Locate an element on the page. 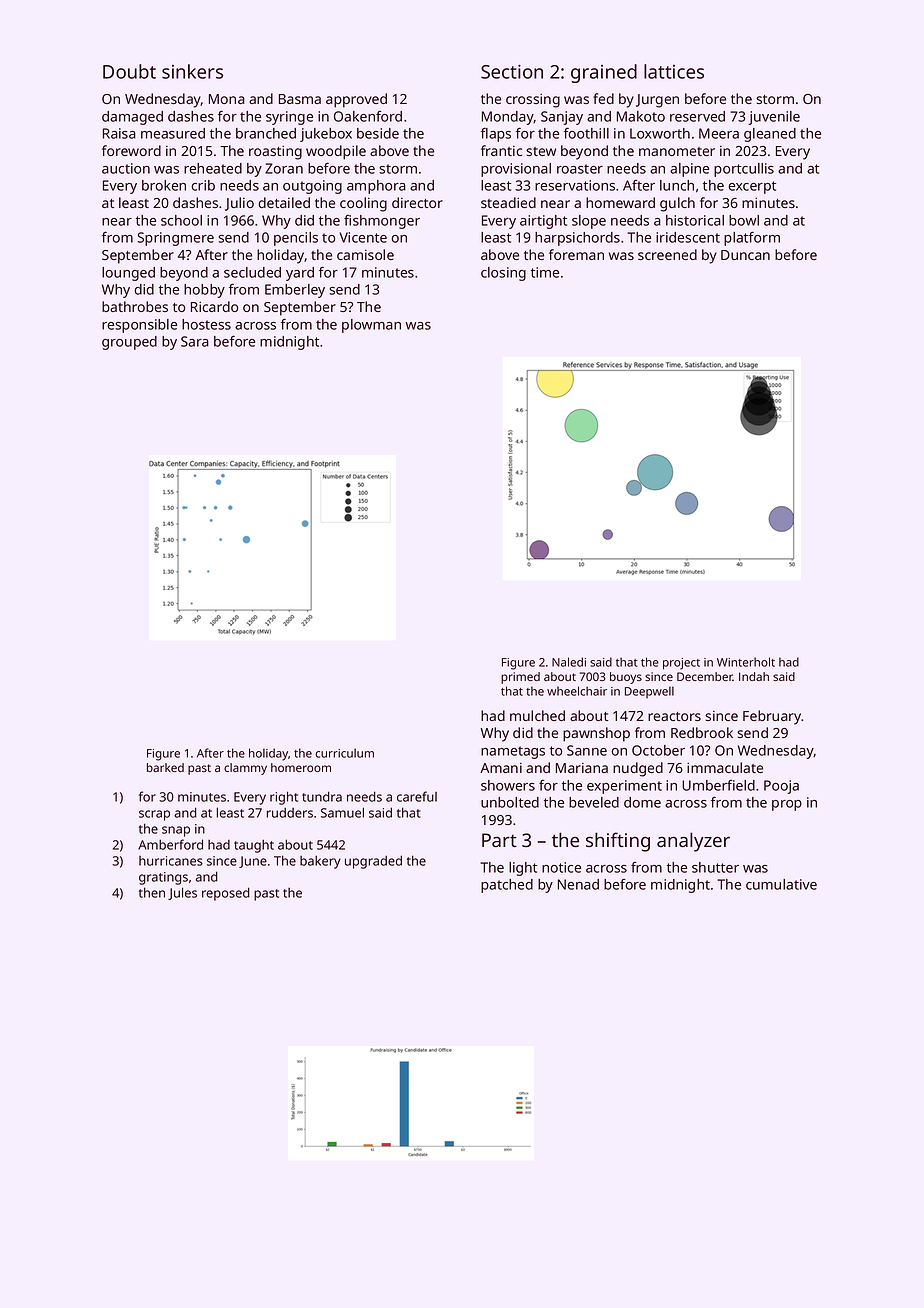  Sara is located at coordinates (195, 341).
